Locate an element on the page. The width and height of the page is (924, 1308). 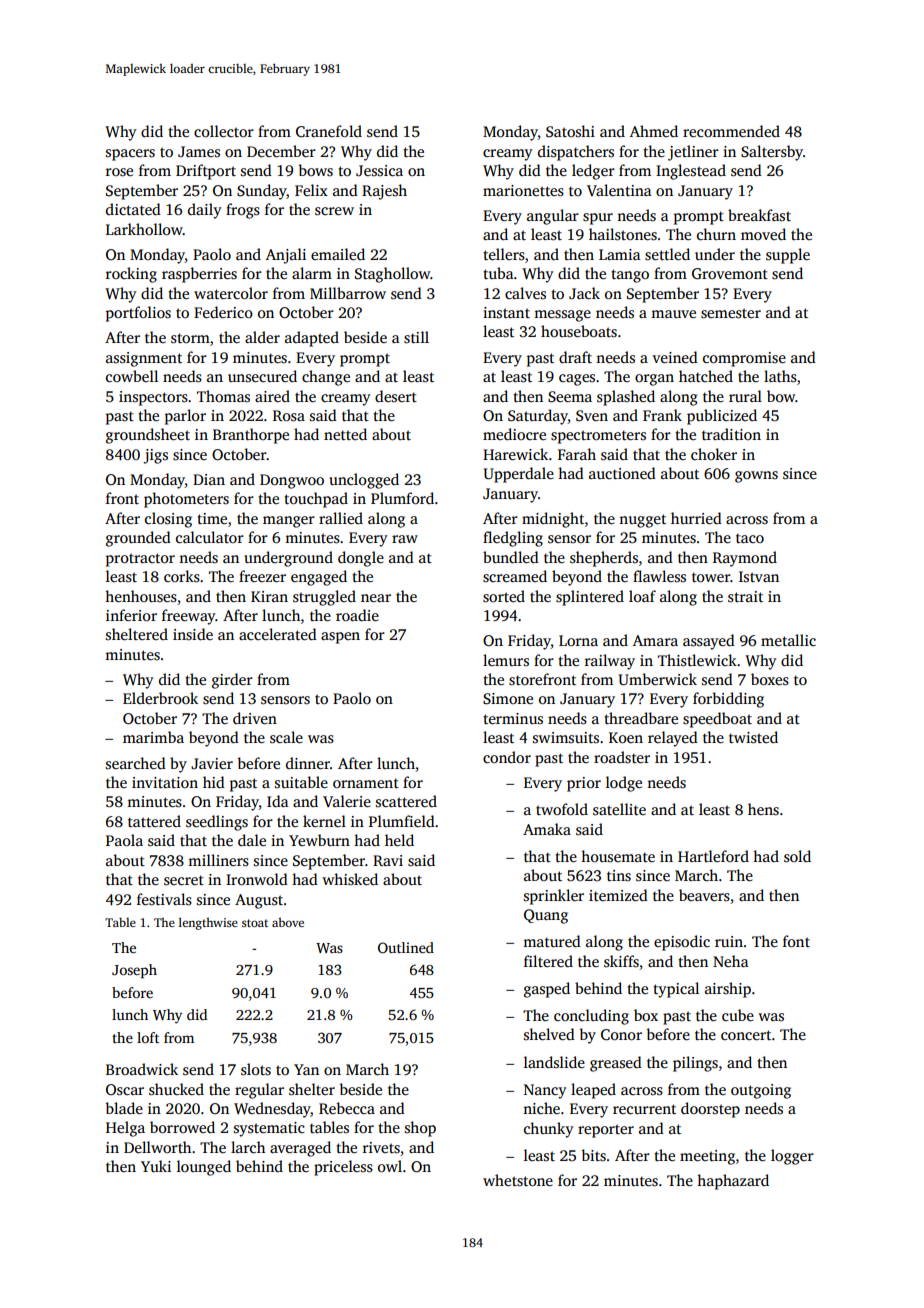
Plumford is located at coordinates (402, 498).
